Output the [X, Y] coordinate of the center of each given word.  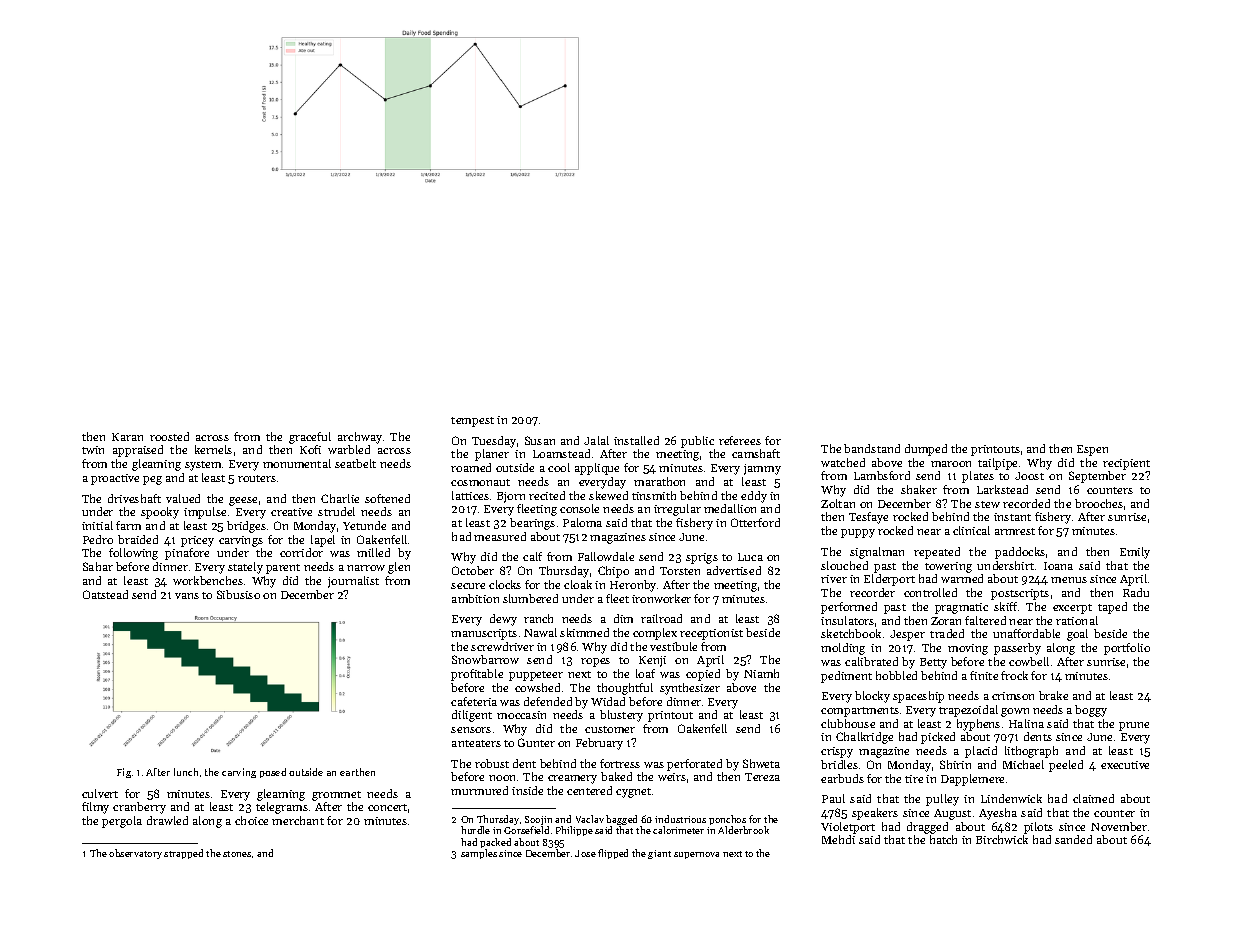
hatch [943, 839]
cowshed [537, 687]
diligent [472, 716]
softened [387, 498]
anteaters [476, 743]
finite [984, 675]
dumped [926, 450]
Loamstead [561, 453]
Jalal [596, 440]
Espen [1092, 450]
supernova [696, 855]
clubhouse [848, 723]
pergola [122, 822]
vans [187, 596]
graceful [310, 438]
